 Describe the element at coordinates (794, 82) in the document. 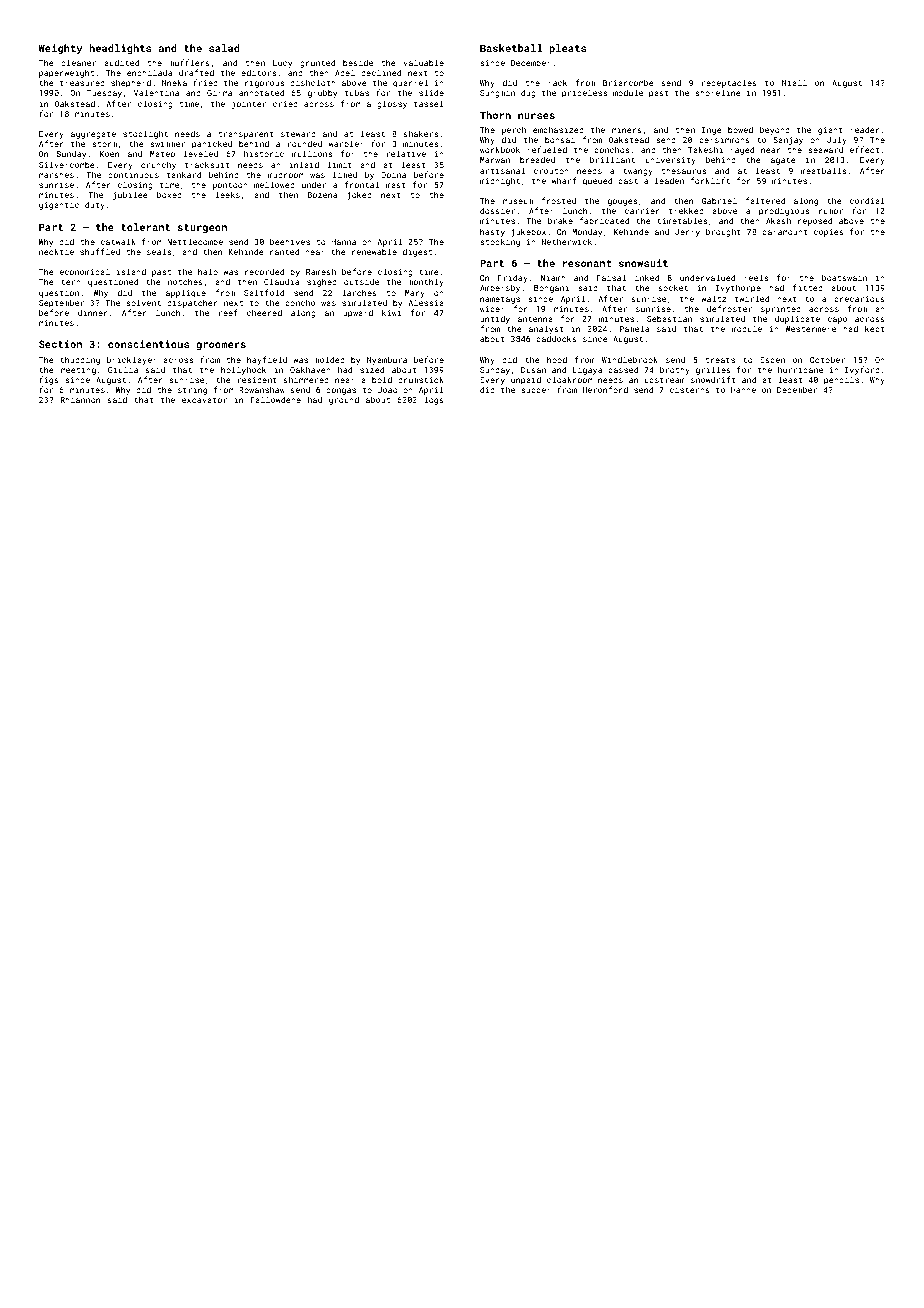

I see `Niall` at that location.
